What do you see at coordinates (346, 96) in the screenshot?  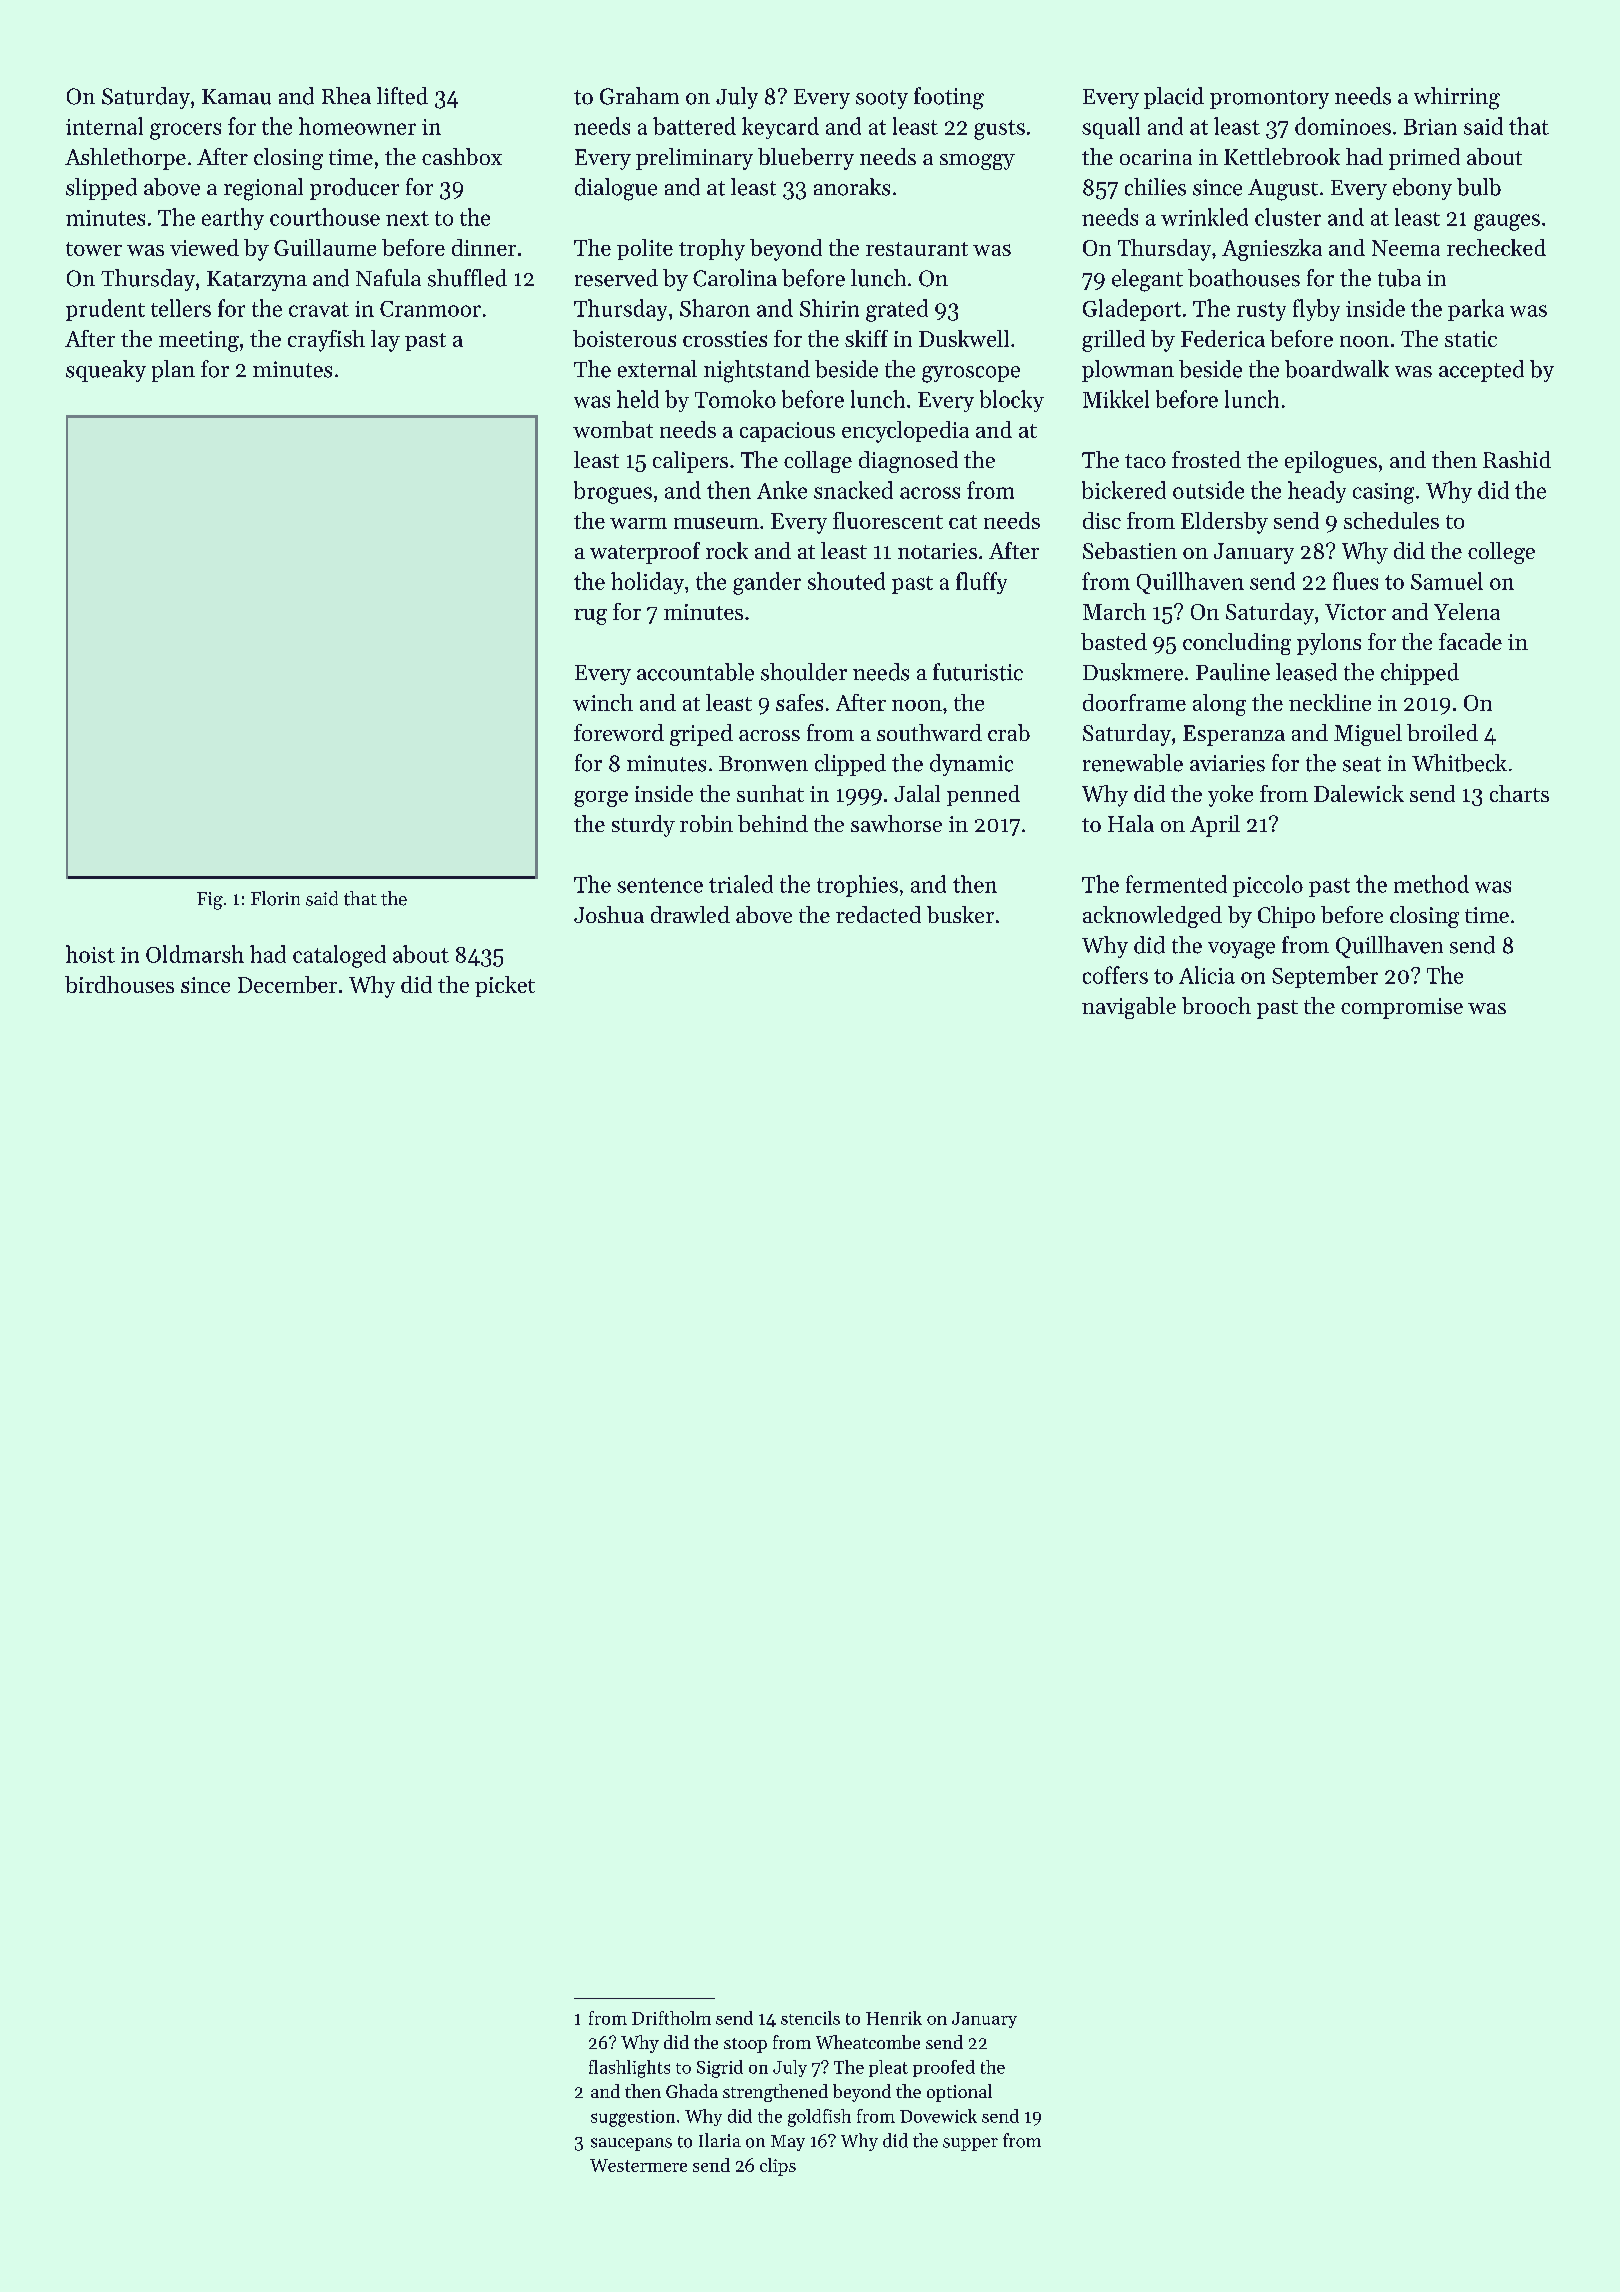 I see `Rhea` at bounding box center [346, 96].
